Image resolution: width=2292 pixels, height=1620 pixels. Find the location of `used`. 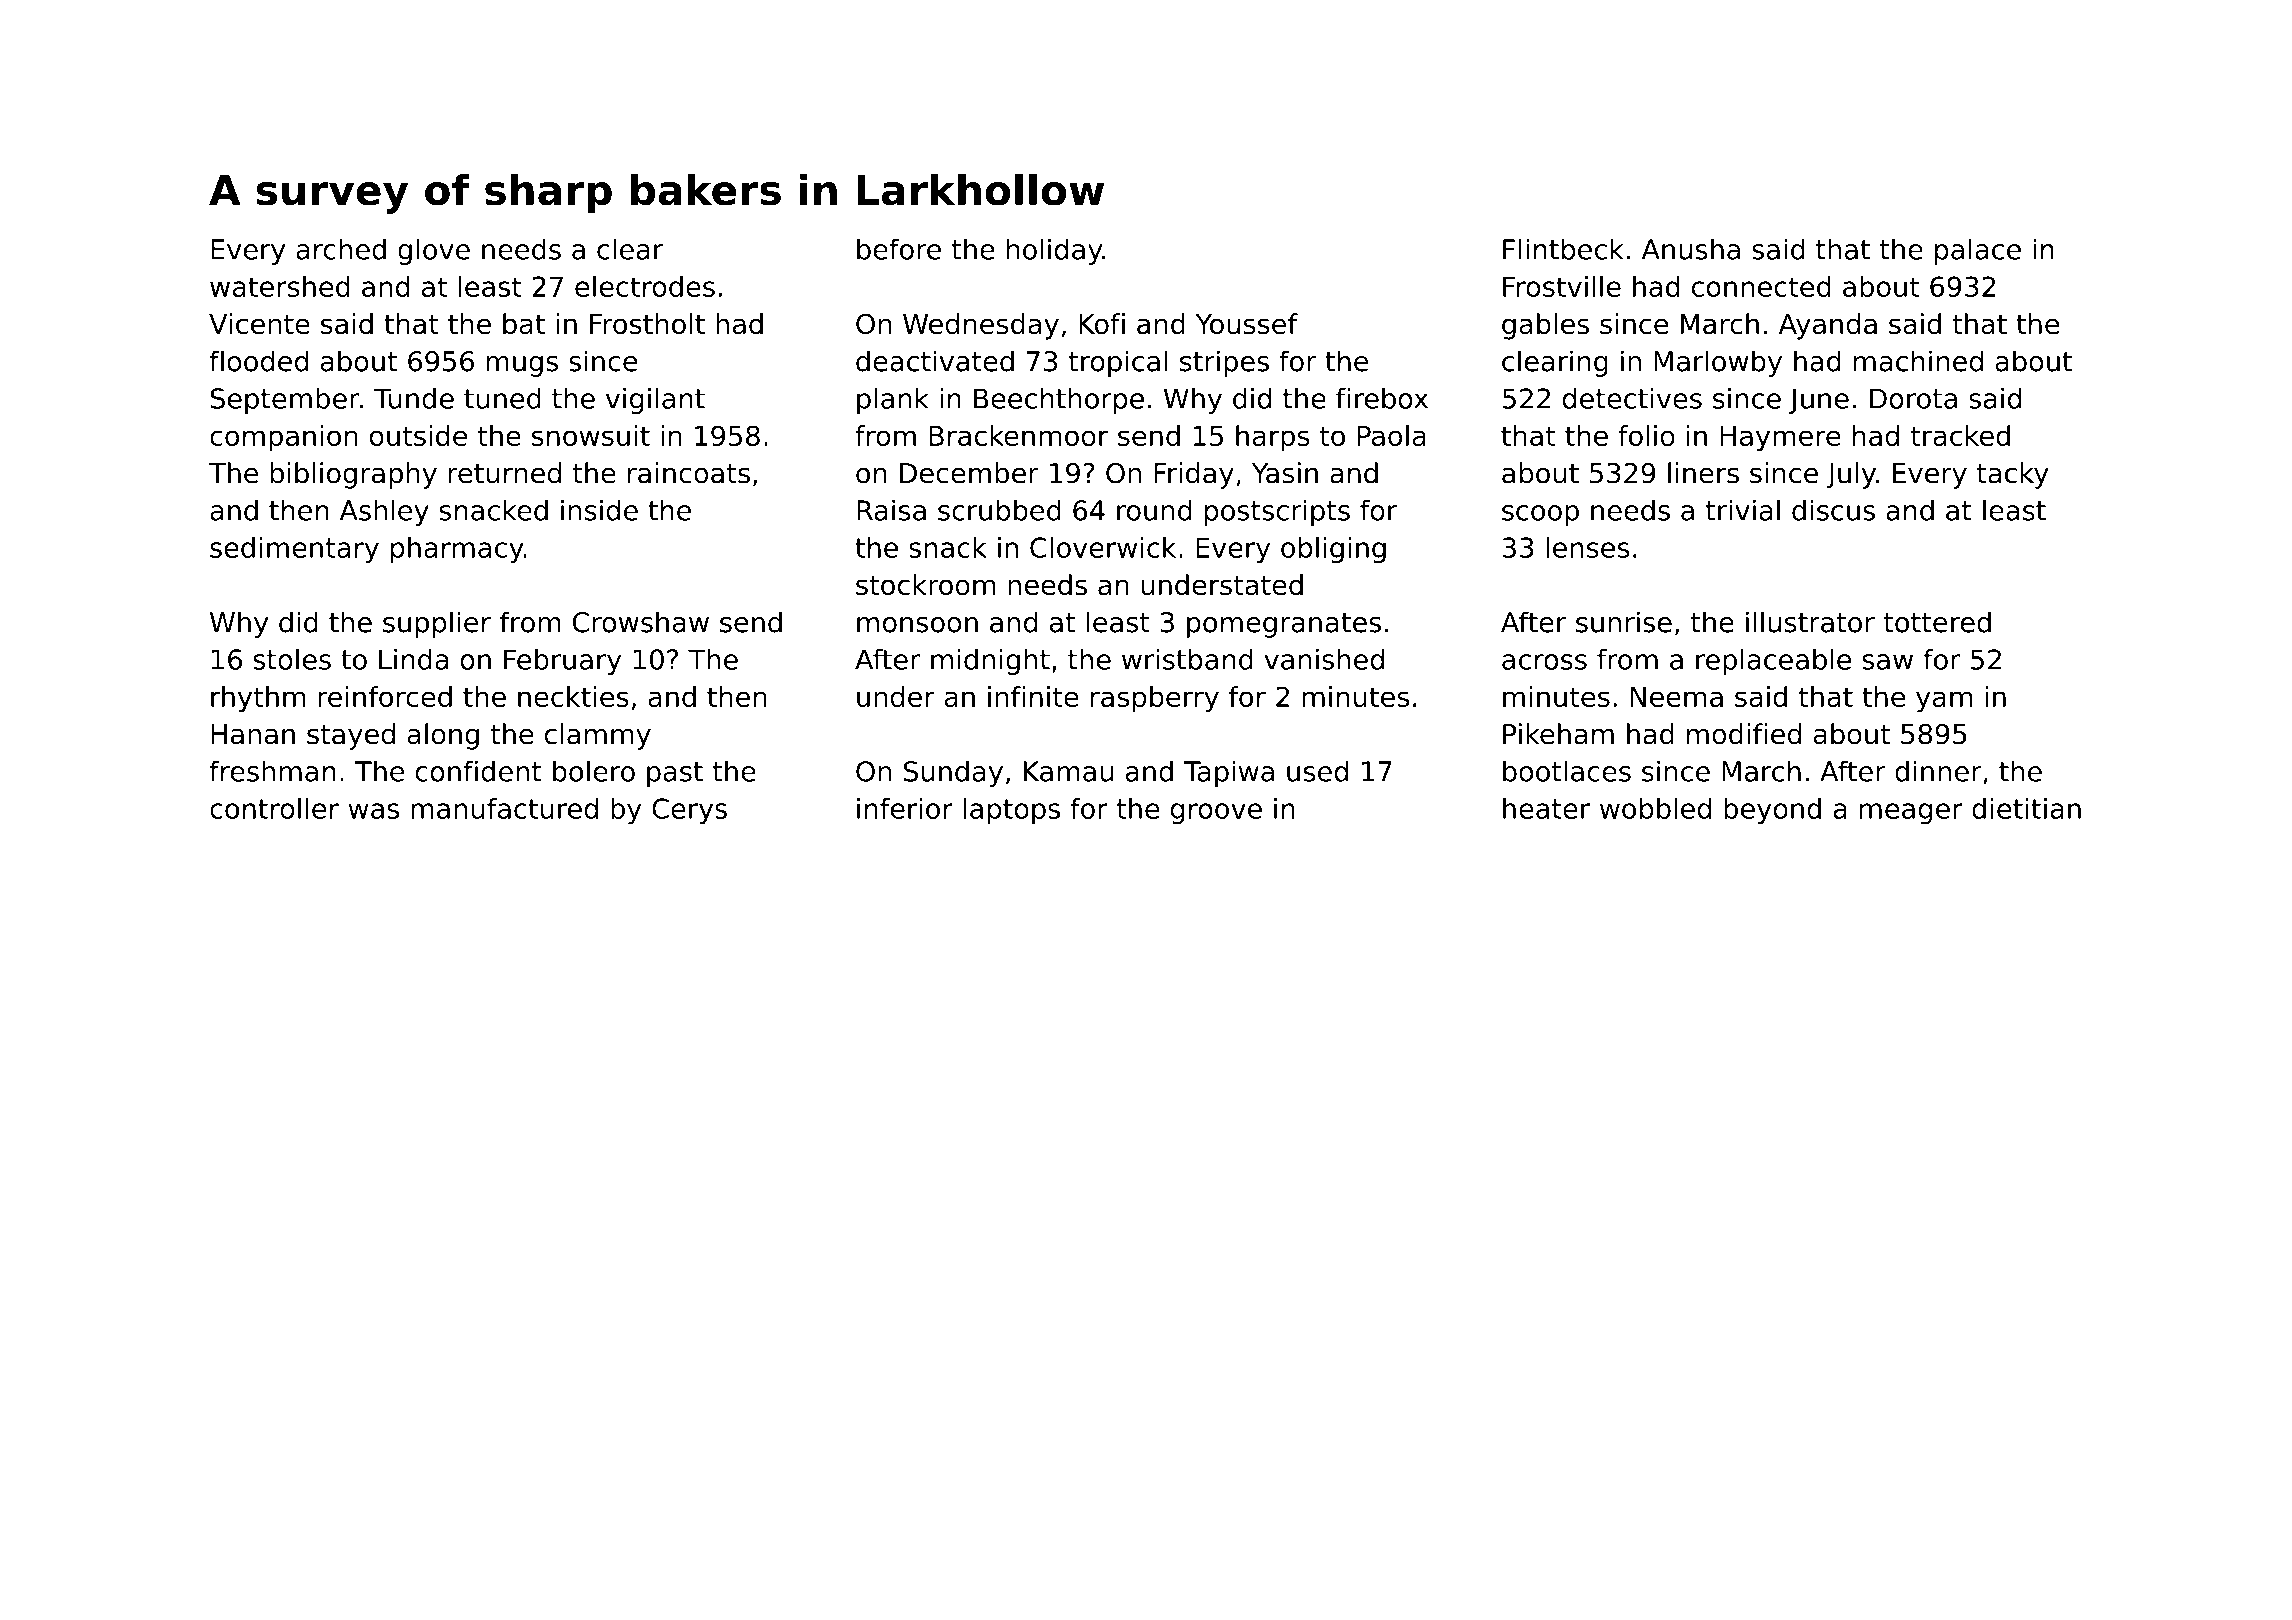

used is located at coordinates (1317, 771).
